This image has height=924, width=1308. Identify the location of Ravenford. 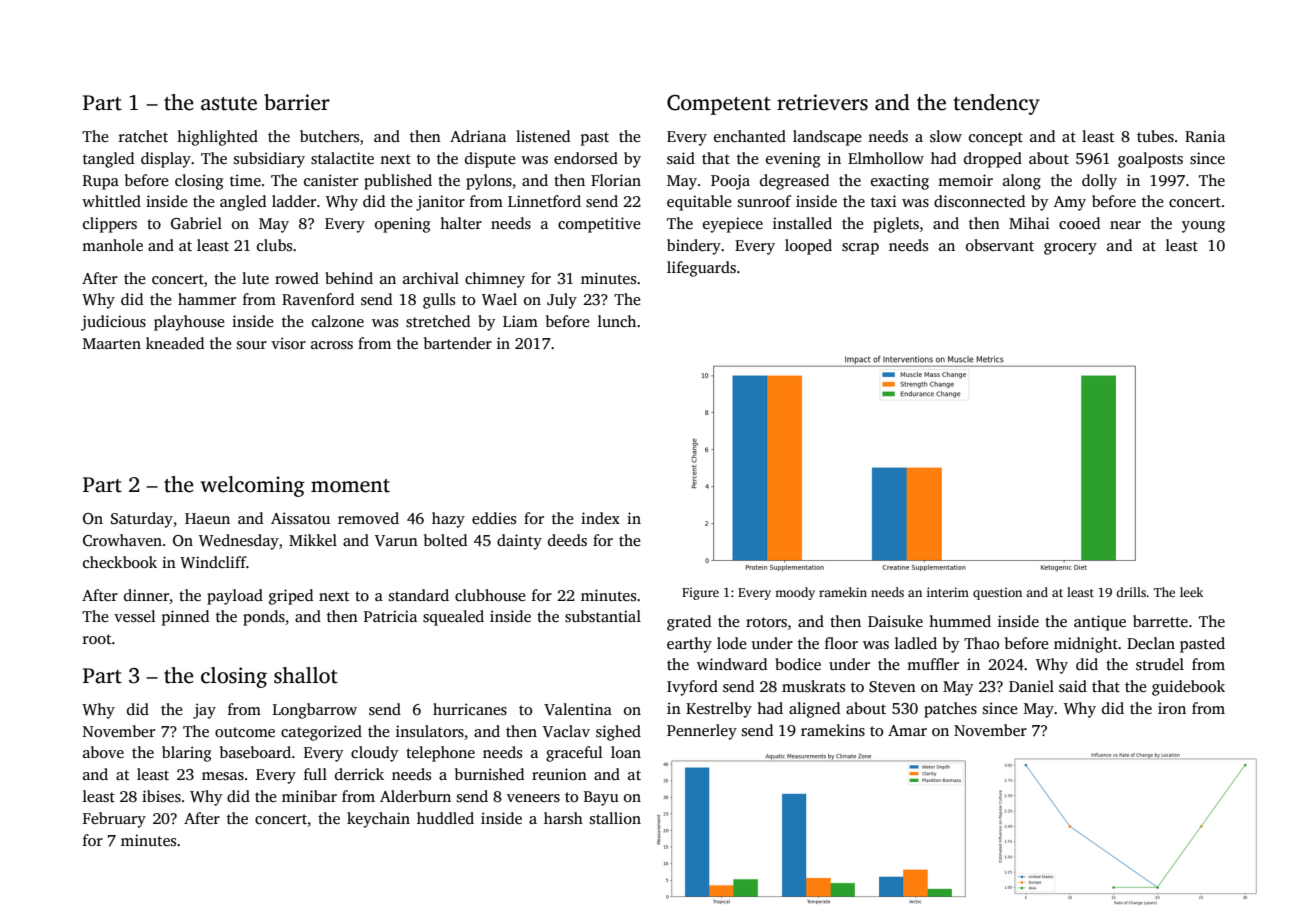
(318, 299).
